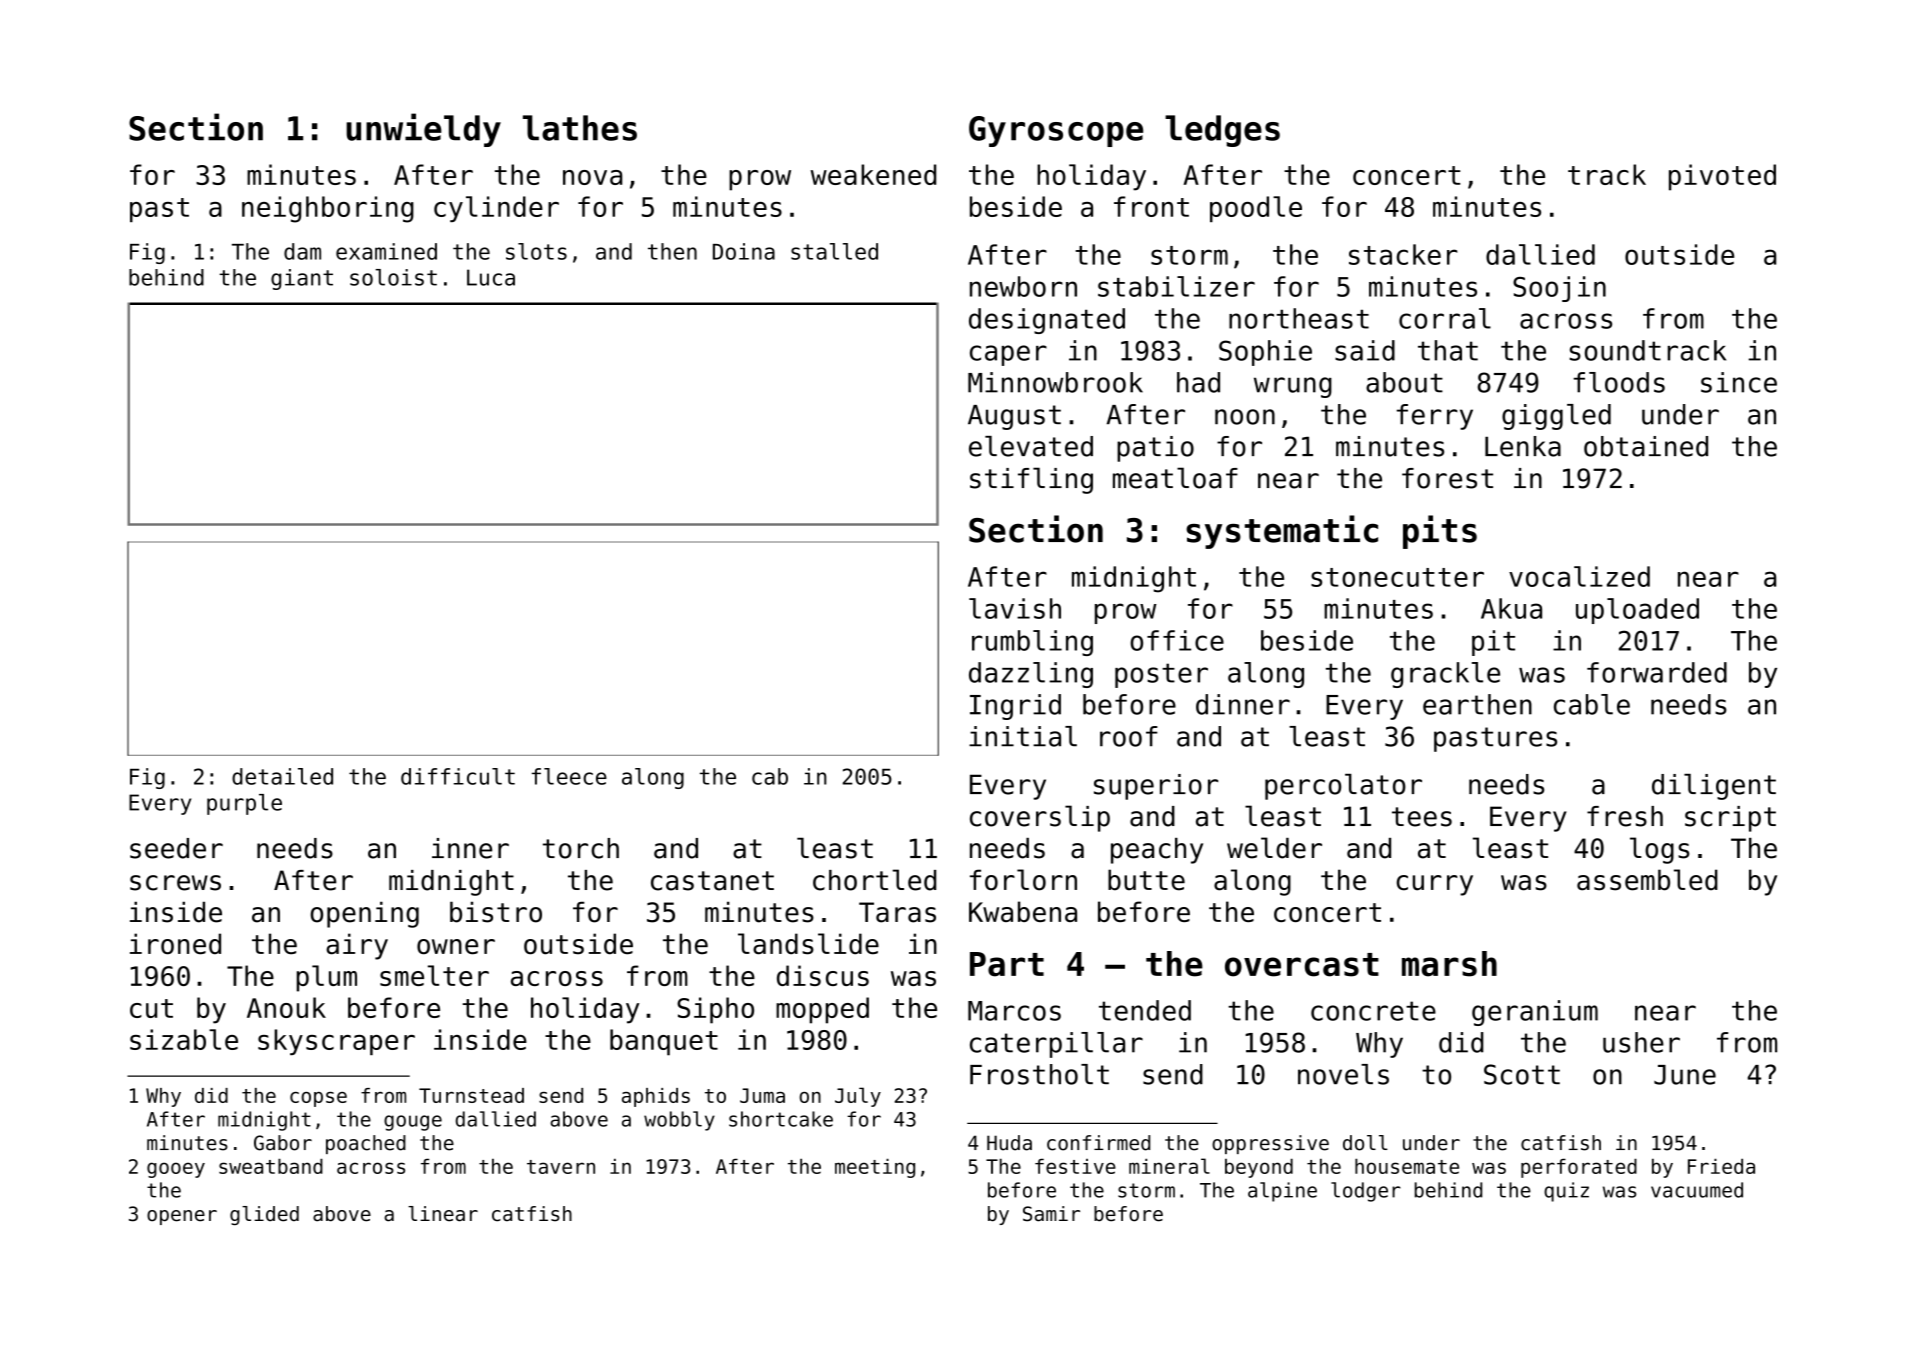  I want to click on Luca, so click(491, 277).
